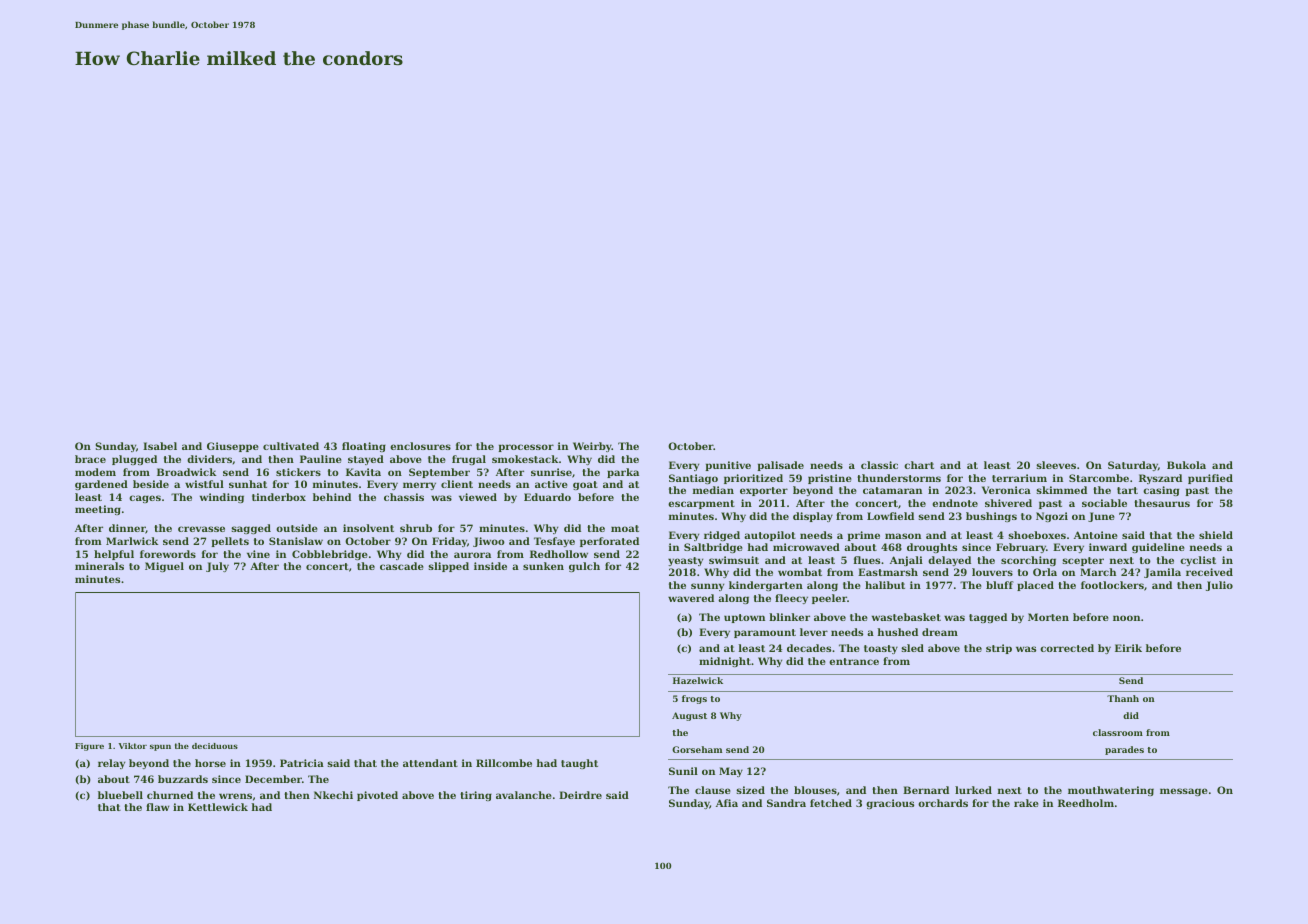 The height and width of the image is (924, 1308). I want to click on deciduous, so click(215, 746).
